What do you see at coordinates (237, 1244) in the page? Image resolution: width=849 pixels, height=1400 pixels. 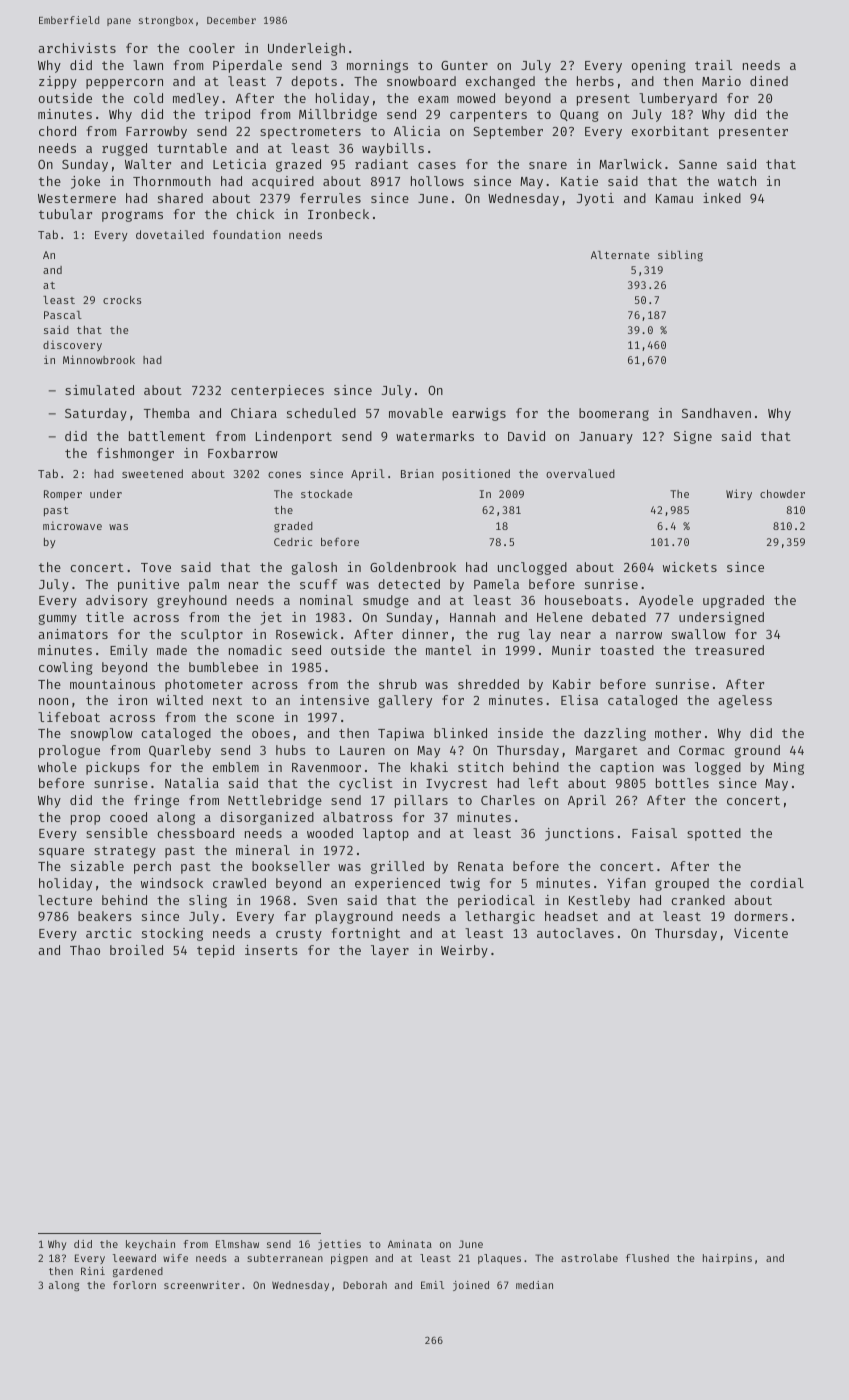 I see `Elmshaw` at bounding box center [237, 1244].
